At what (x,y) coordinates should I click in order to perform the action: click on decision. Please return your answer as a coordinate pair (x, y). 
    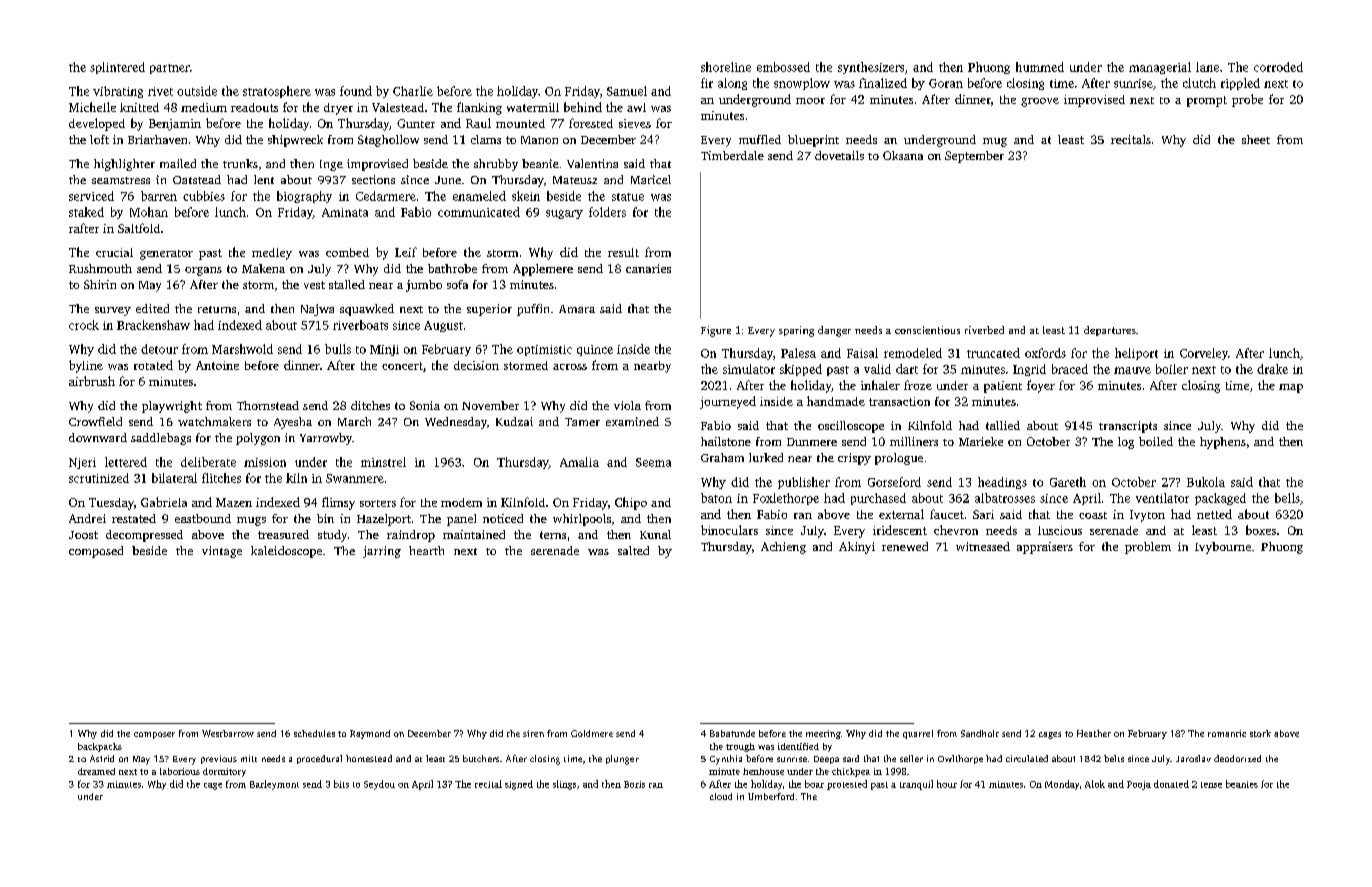
    Looking at the image, I should click on (476, 365).
